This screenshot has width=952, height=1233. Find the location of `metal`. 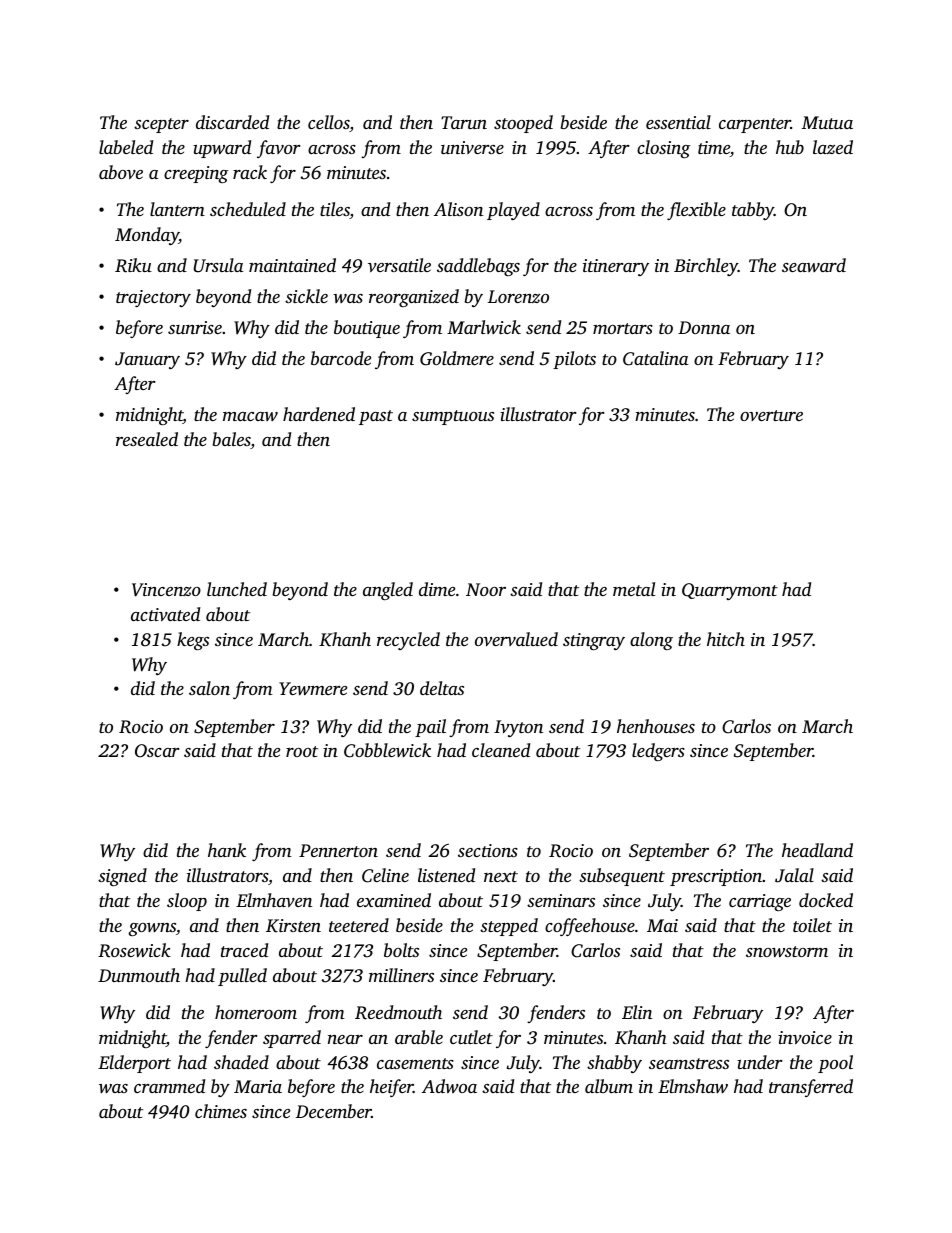

metal is located at coordinates (634, 589).
